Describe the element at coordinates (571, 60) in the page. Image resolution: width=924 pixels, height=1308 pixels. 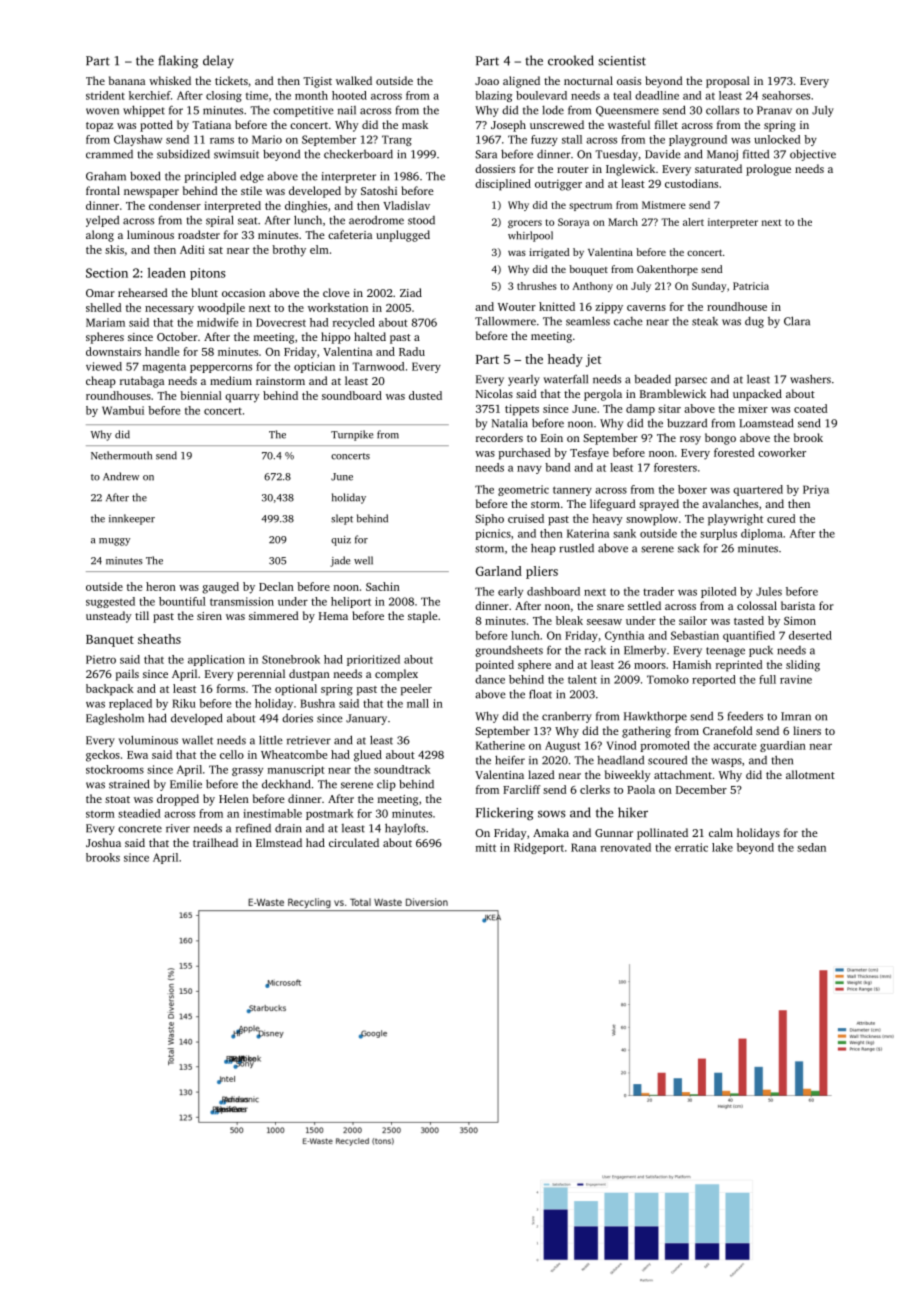
I see `crooked` at that location.
